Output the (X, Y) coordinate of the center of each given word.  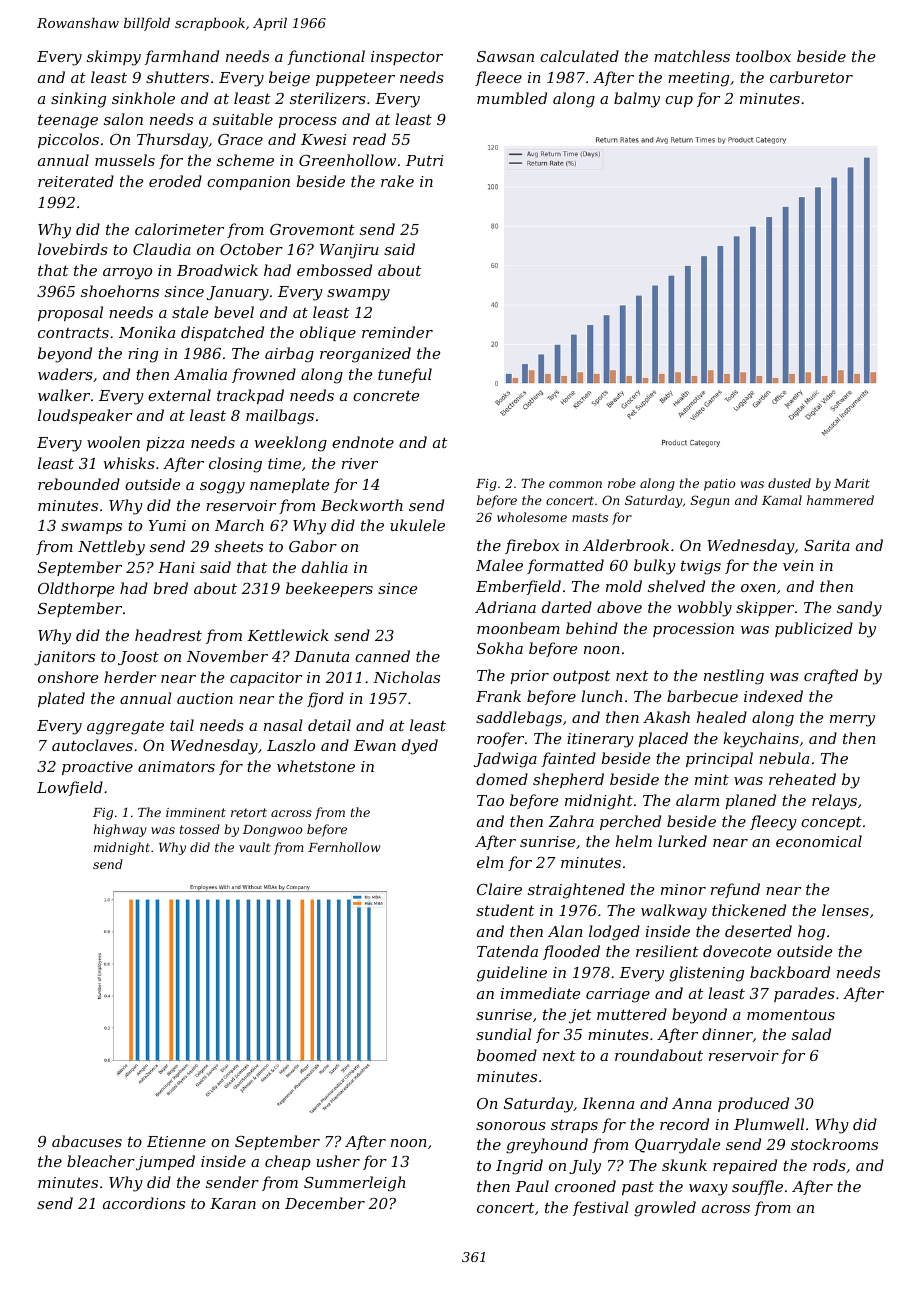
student (505, 910)
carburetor (811, 77)
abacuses (87, 1141)
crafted (831, 676)
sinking (78, 100)
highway (120, 830)
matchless (692, 56)
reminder (397, 332)
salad (811, 1034)
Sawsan (505, 56)
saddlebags (519, 719)
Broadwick (217, 270)
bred (170, 588)
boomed (507, 1055)
